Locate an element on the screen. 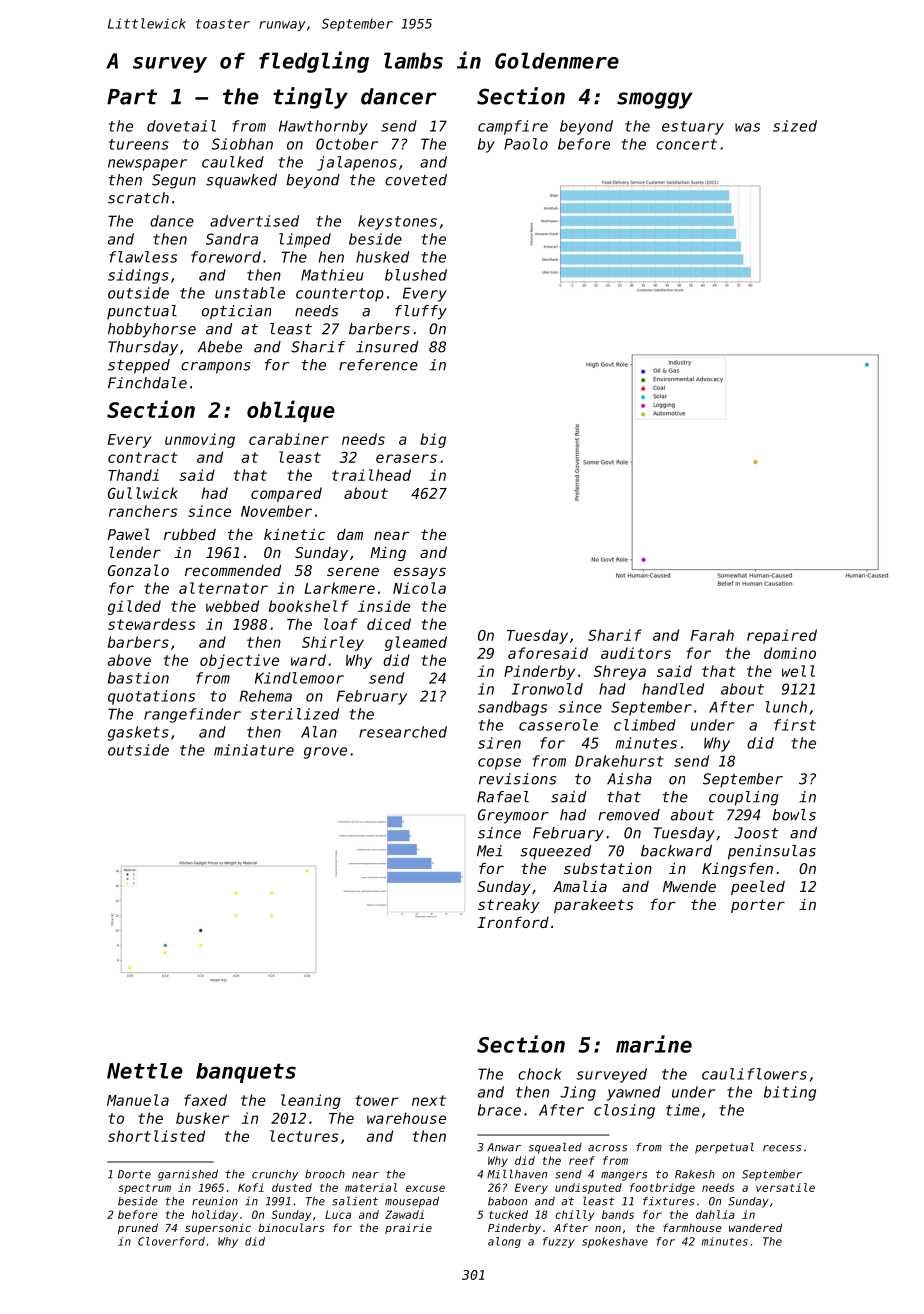 The height and width of the screenshot is (1314, 924). pruned is located at coordinates (138, 1228).
